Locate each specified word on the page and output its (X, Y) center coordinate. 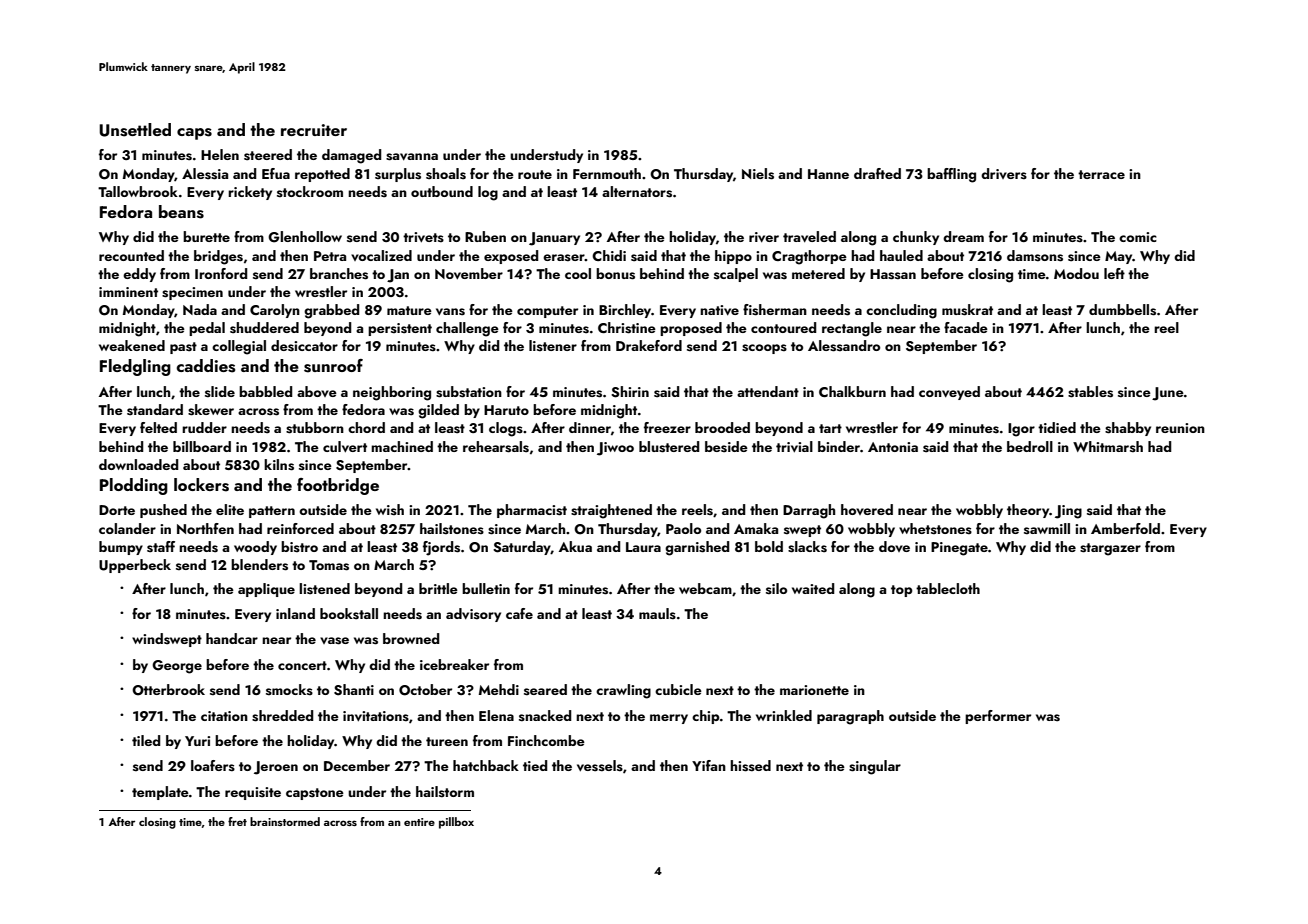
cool (578, 273)
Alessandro (844, 346)
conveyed (949, 393)
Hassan (893, 274)
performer (998, 717)
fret (237, 821)
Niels (758, 174)
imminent (128, 292)
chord (366, 427)
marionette (814, 690)
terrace (1101, 174)
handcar (232, 638)
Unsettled (135, 130)
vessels (600, 766)
